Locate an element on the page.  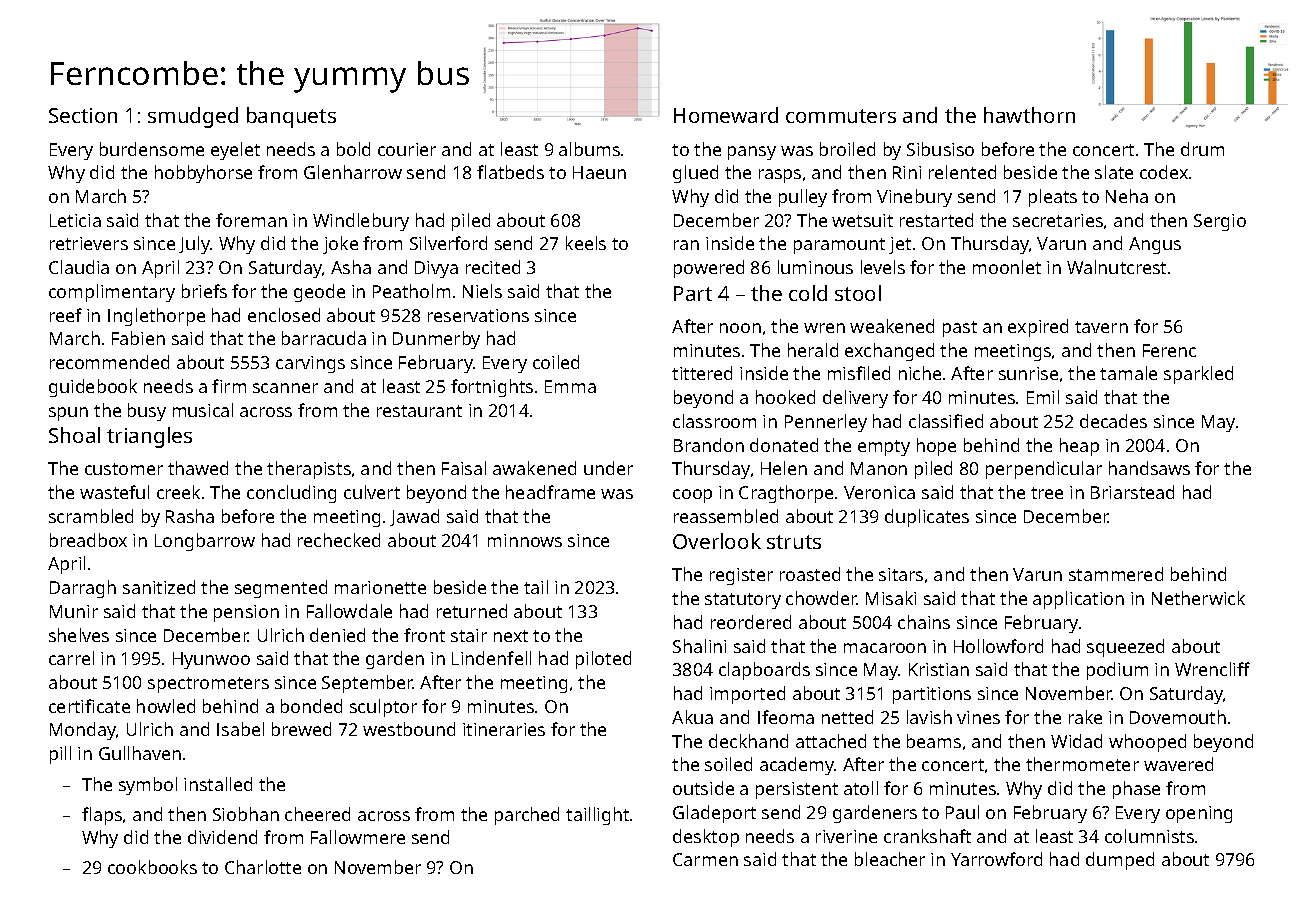
Section is located at coordinates (83, 115).
